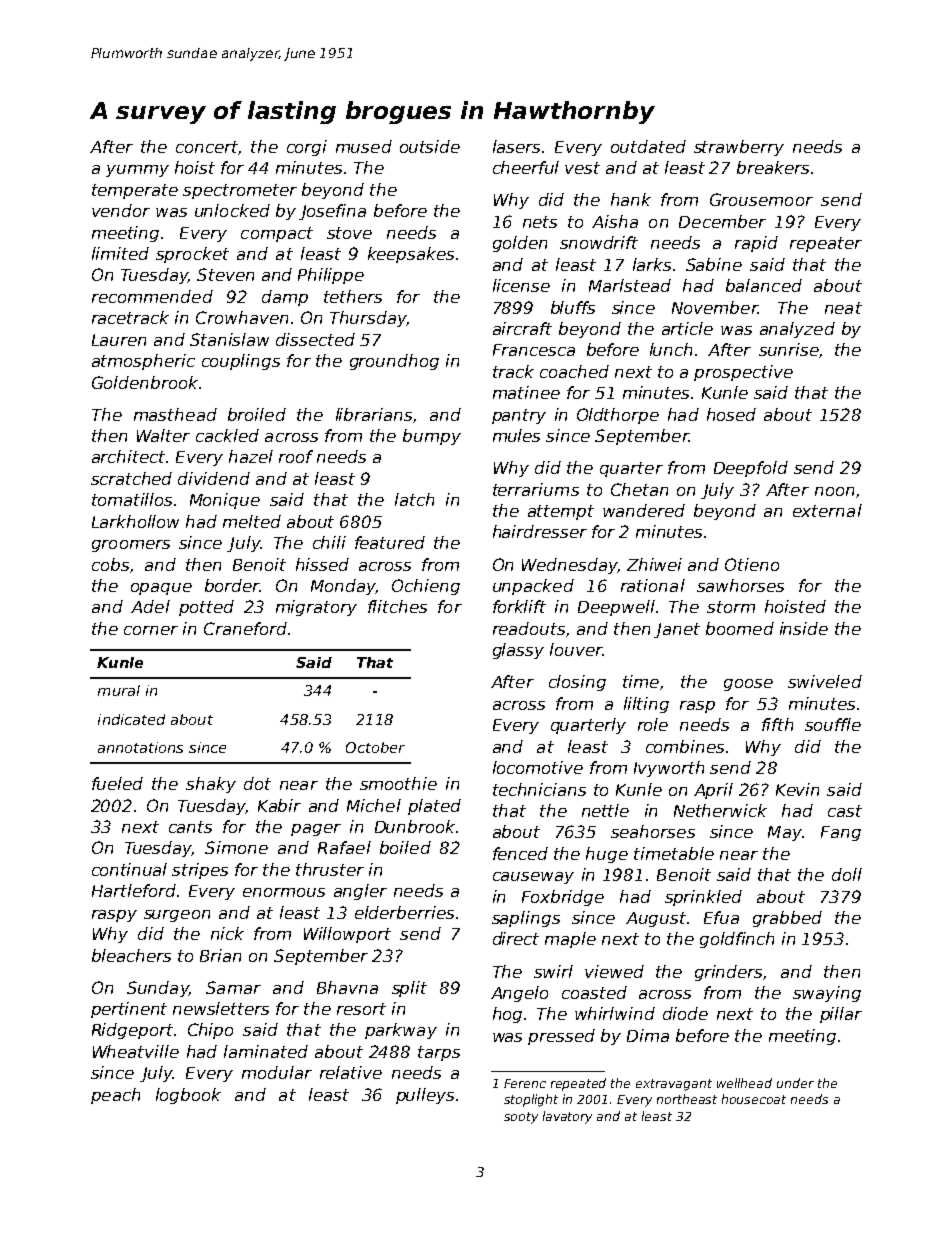 The image size is (952, 1233). Describe the element at coordinates (751, 469) in the image. I see `Deepfold` at that location.
